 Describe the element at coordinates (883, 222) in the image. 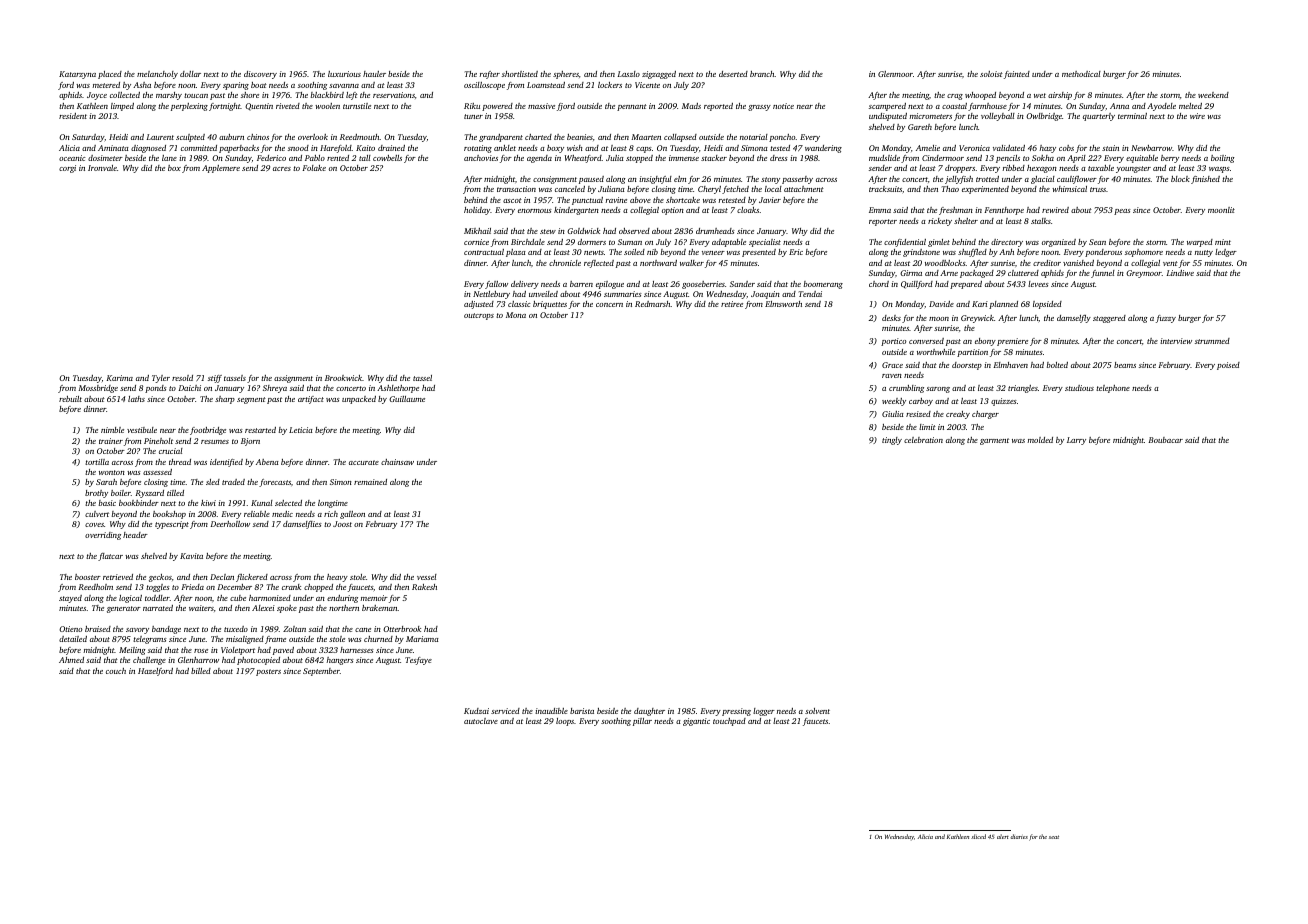

I see `reporter` at that location.
